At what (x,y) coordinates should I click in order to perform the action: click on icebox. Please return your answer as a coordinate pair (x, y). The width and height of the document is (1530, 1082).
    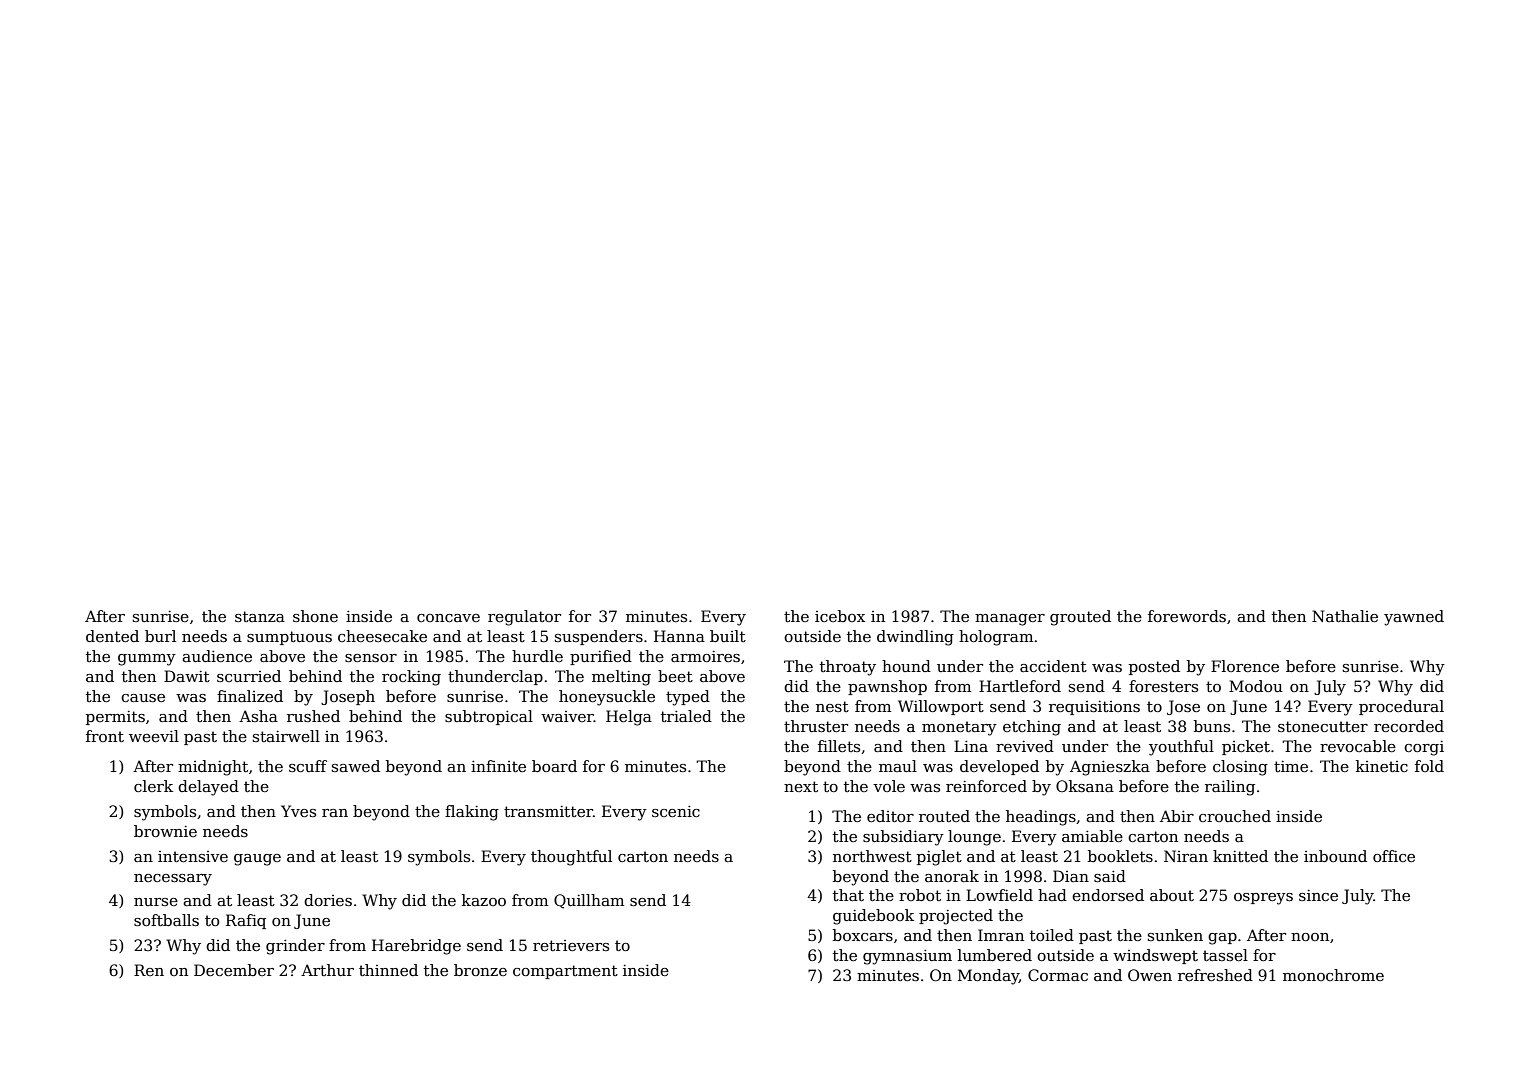
    Looking at the image, I should click on (840, 616).
